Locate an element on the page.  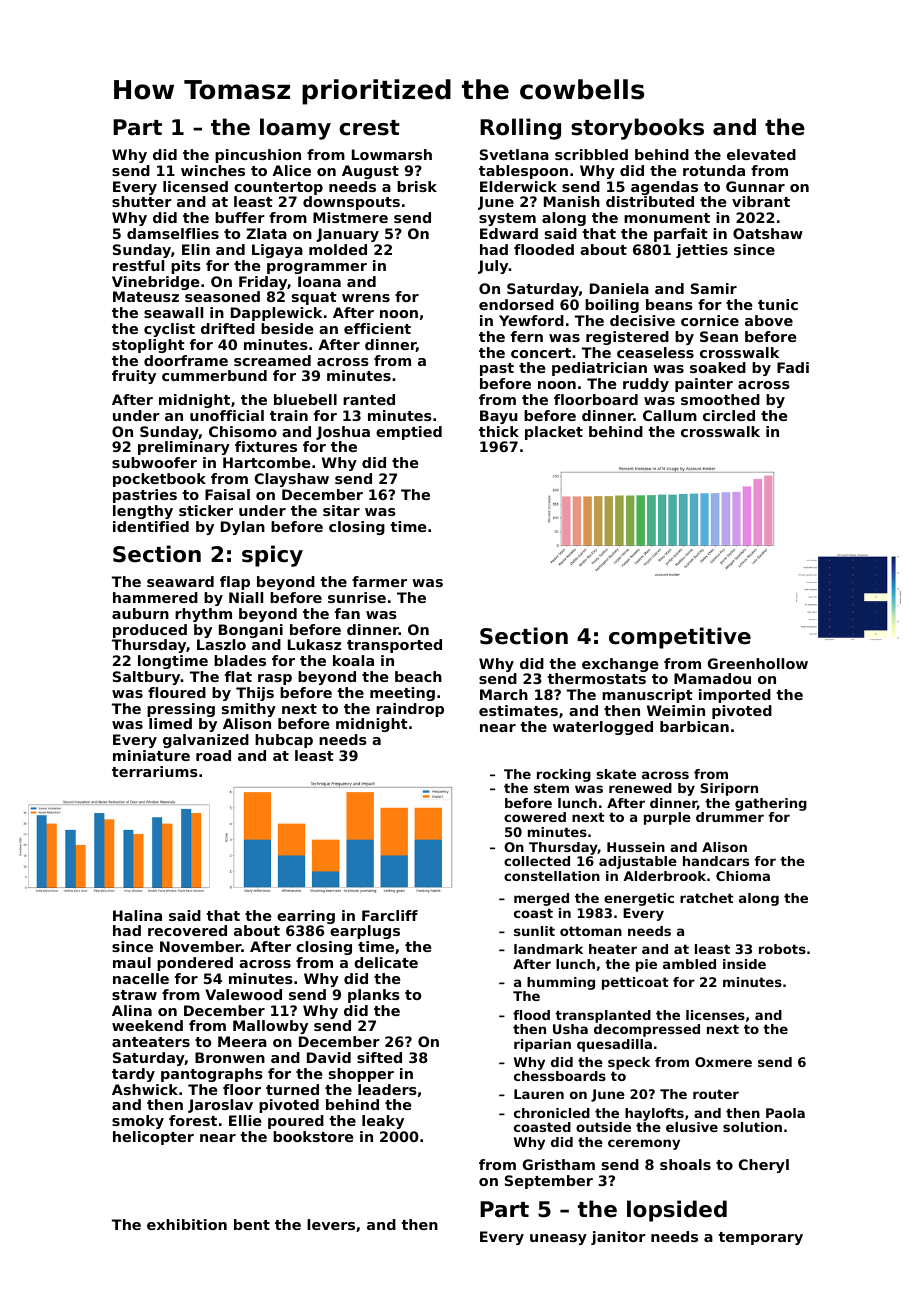
estimates is located at coordinates (518, 710).
